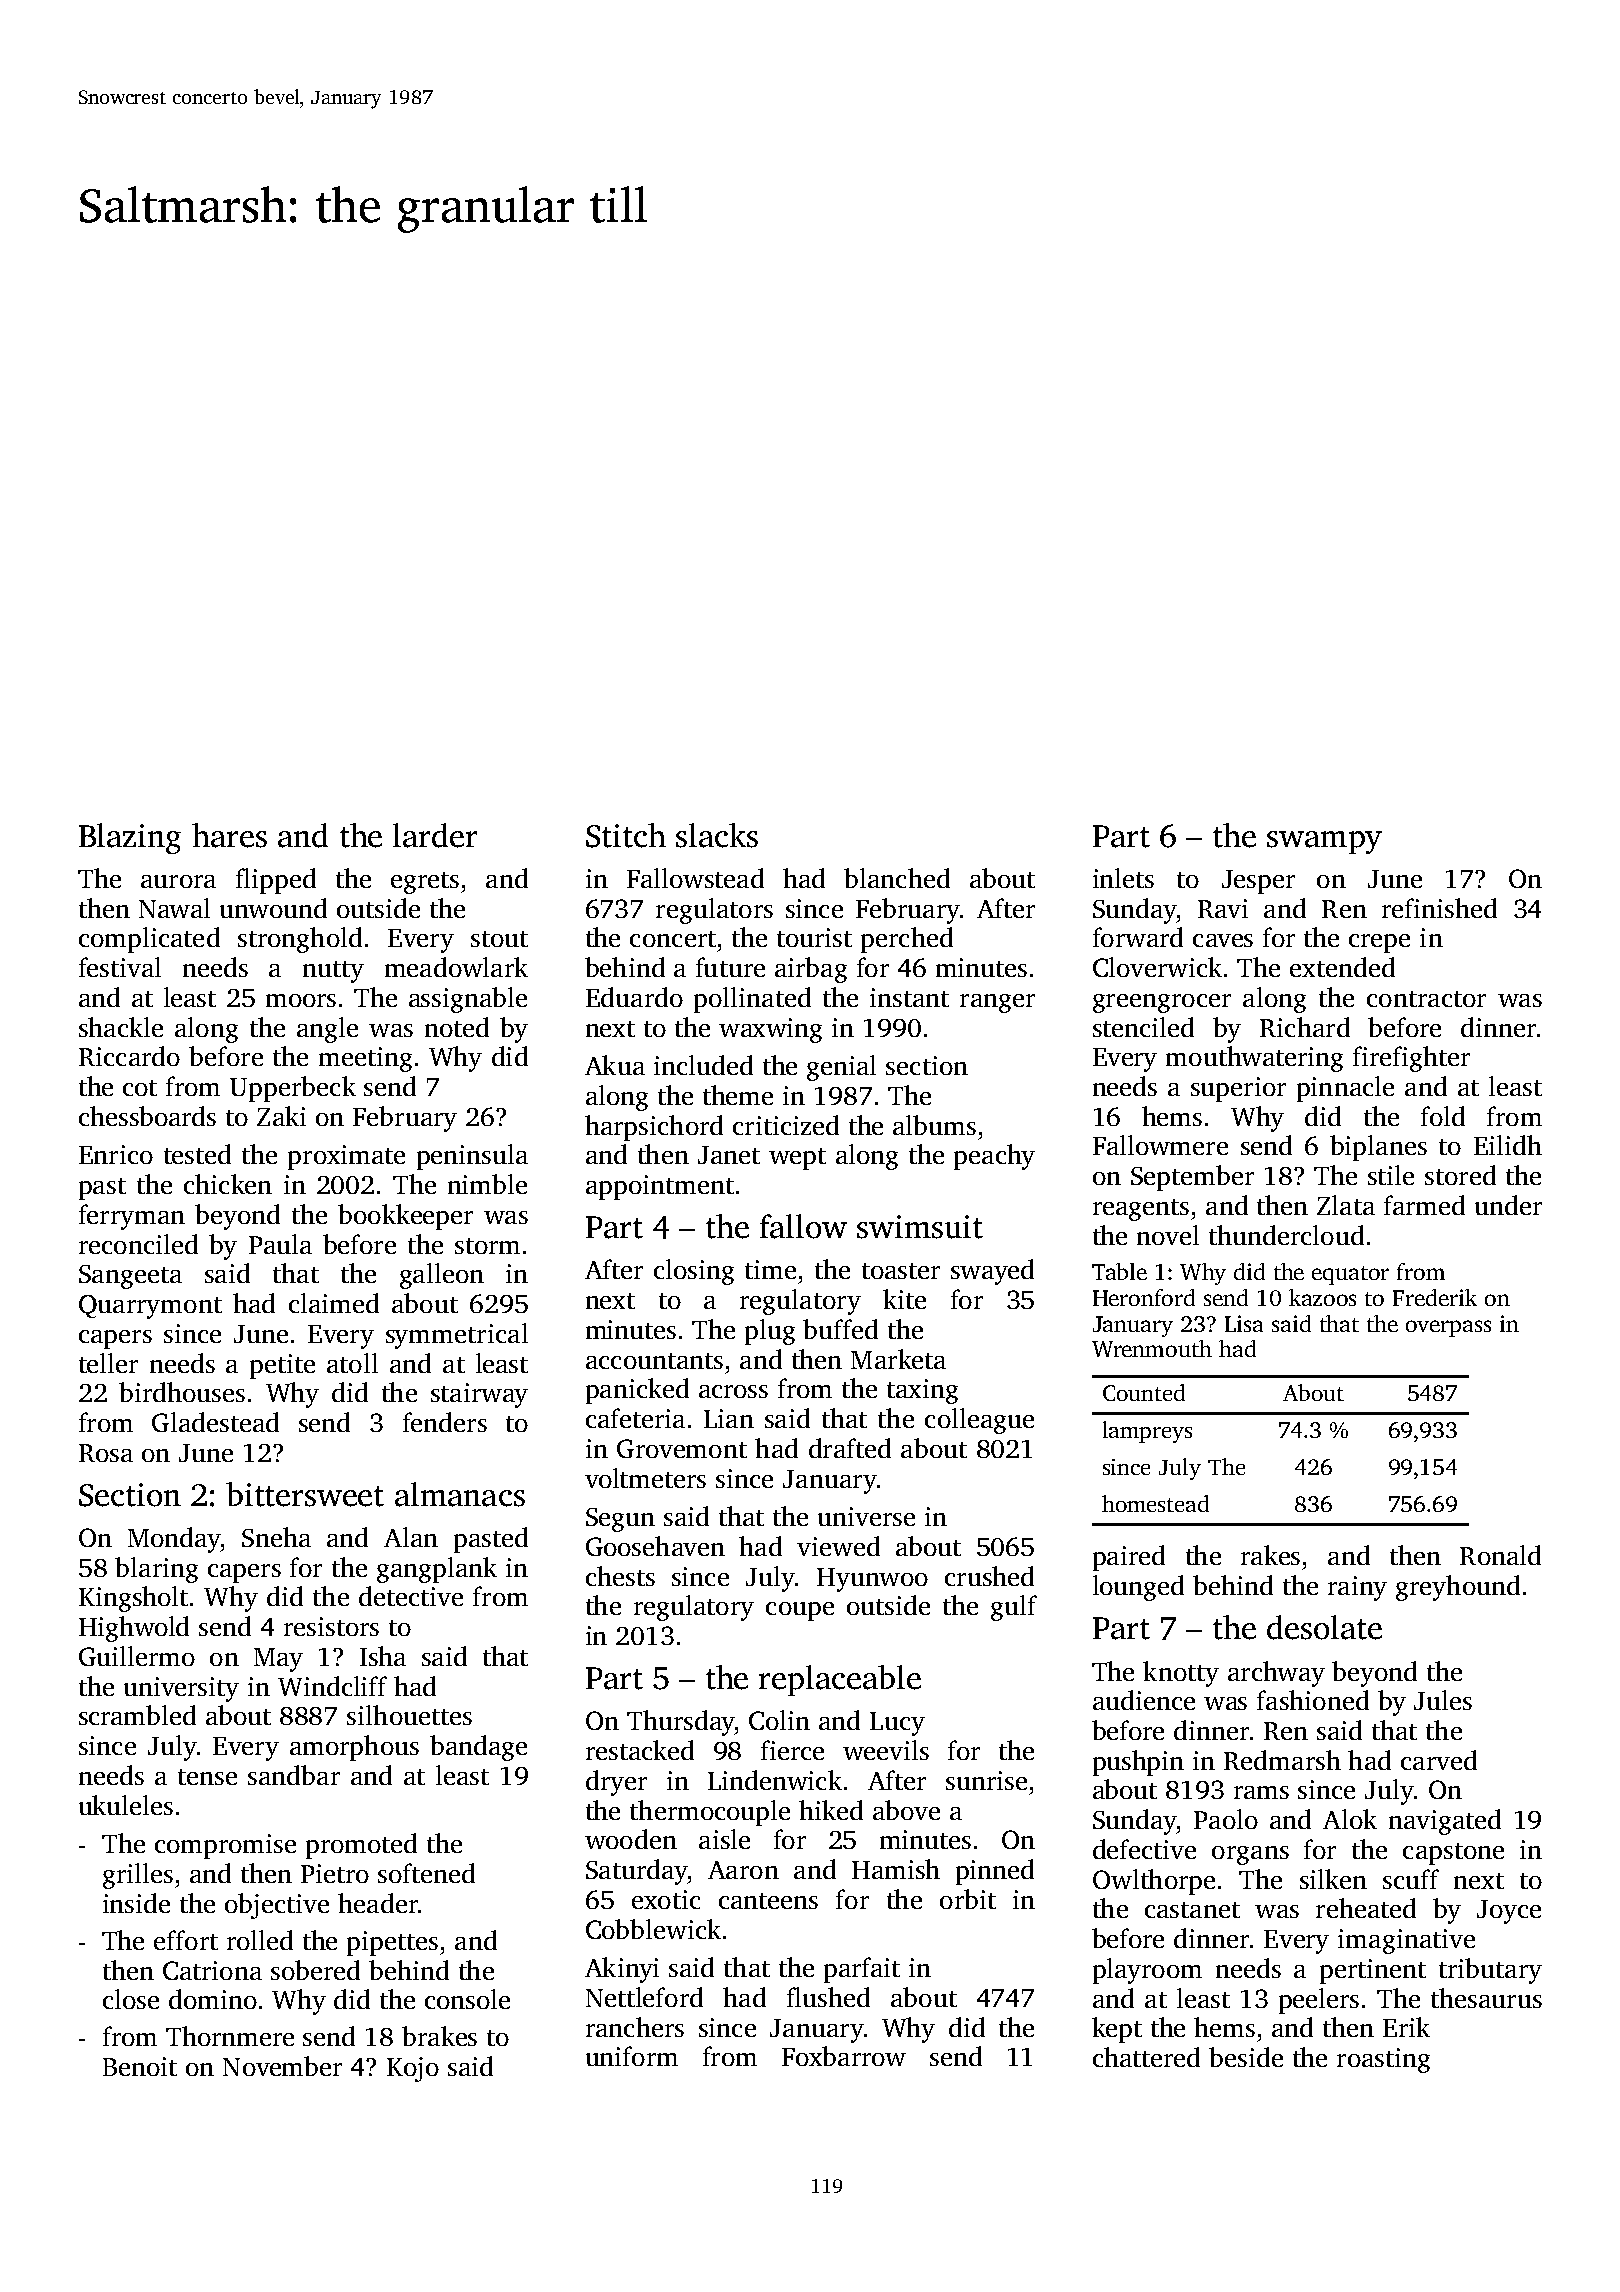 This screenshot has width=1620, height=2292. What do you see at coordinates (132, 1217) in the screenshot?
I see `ferryman` at bounding box center [132, 1217].
